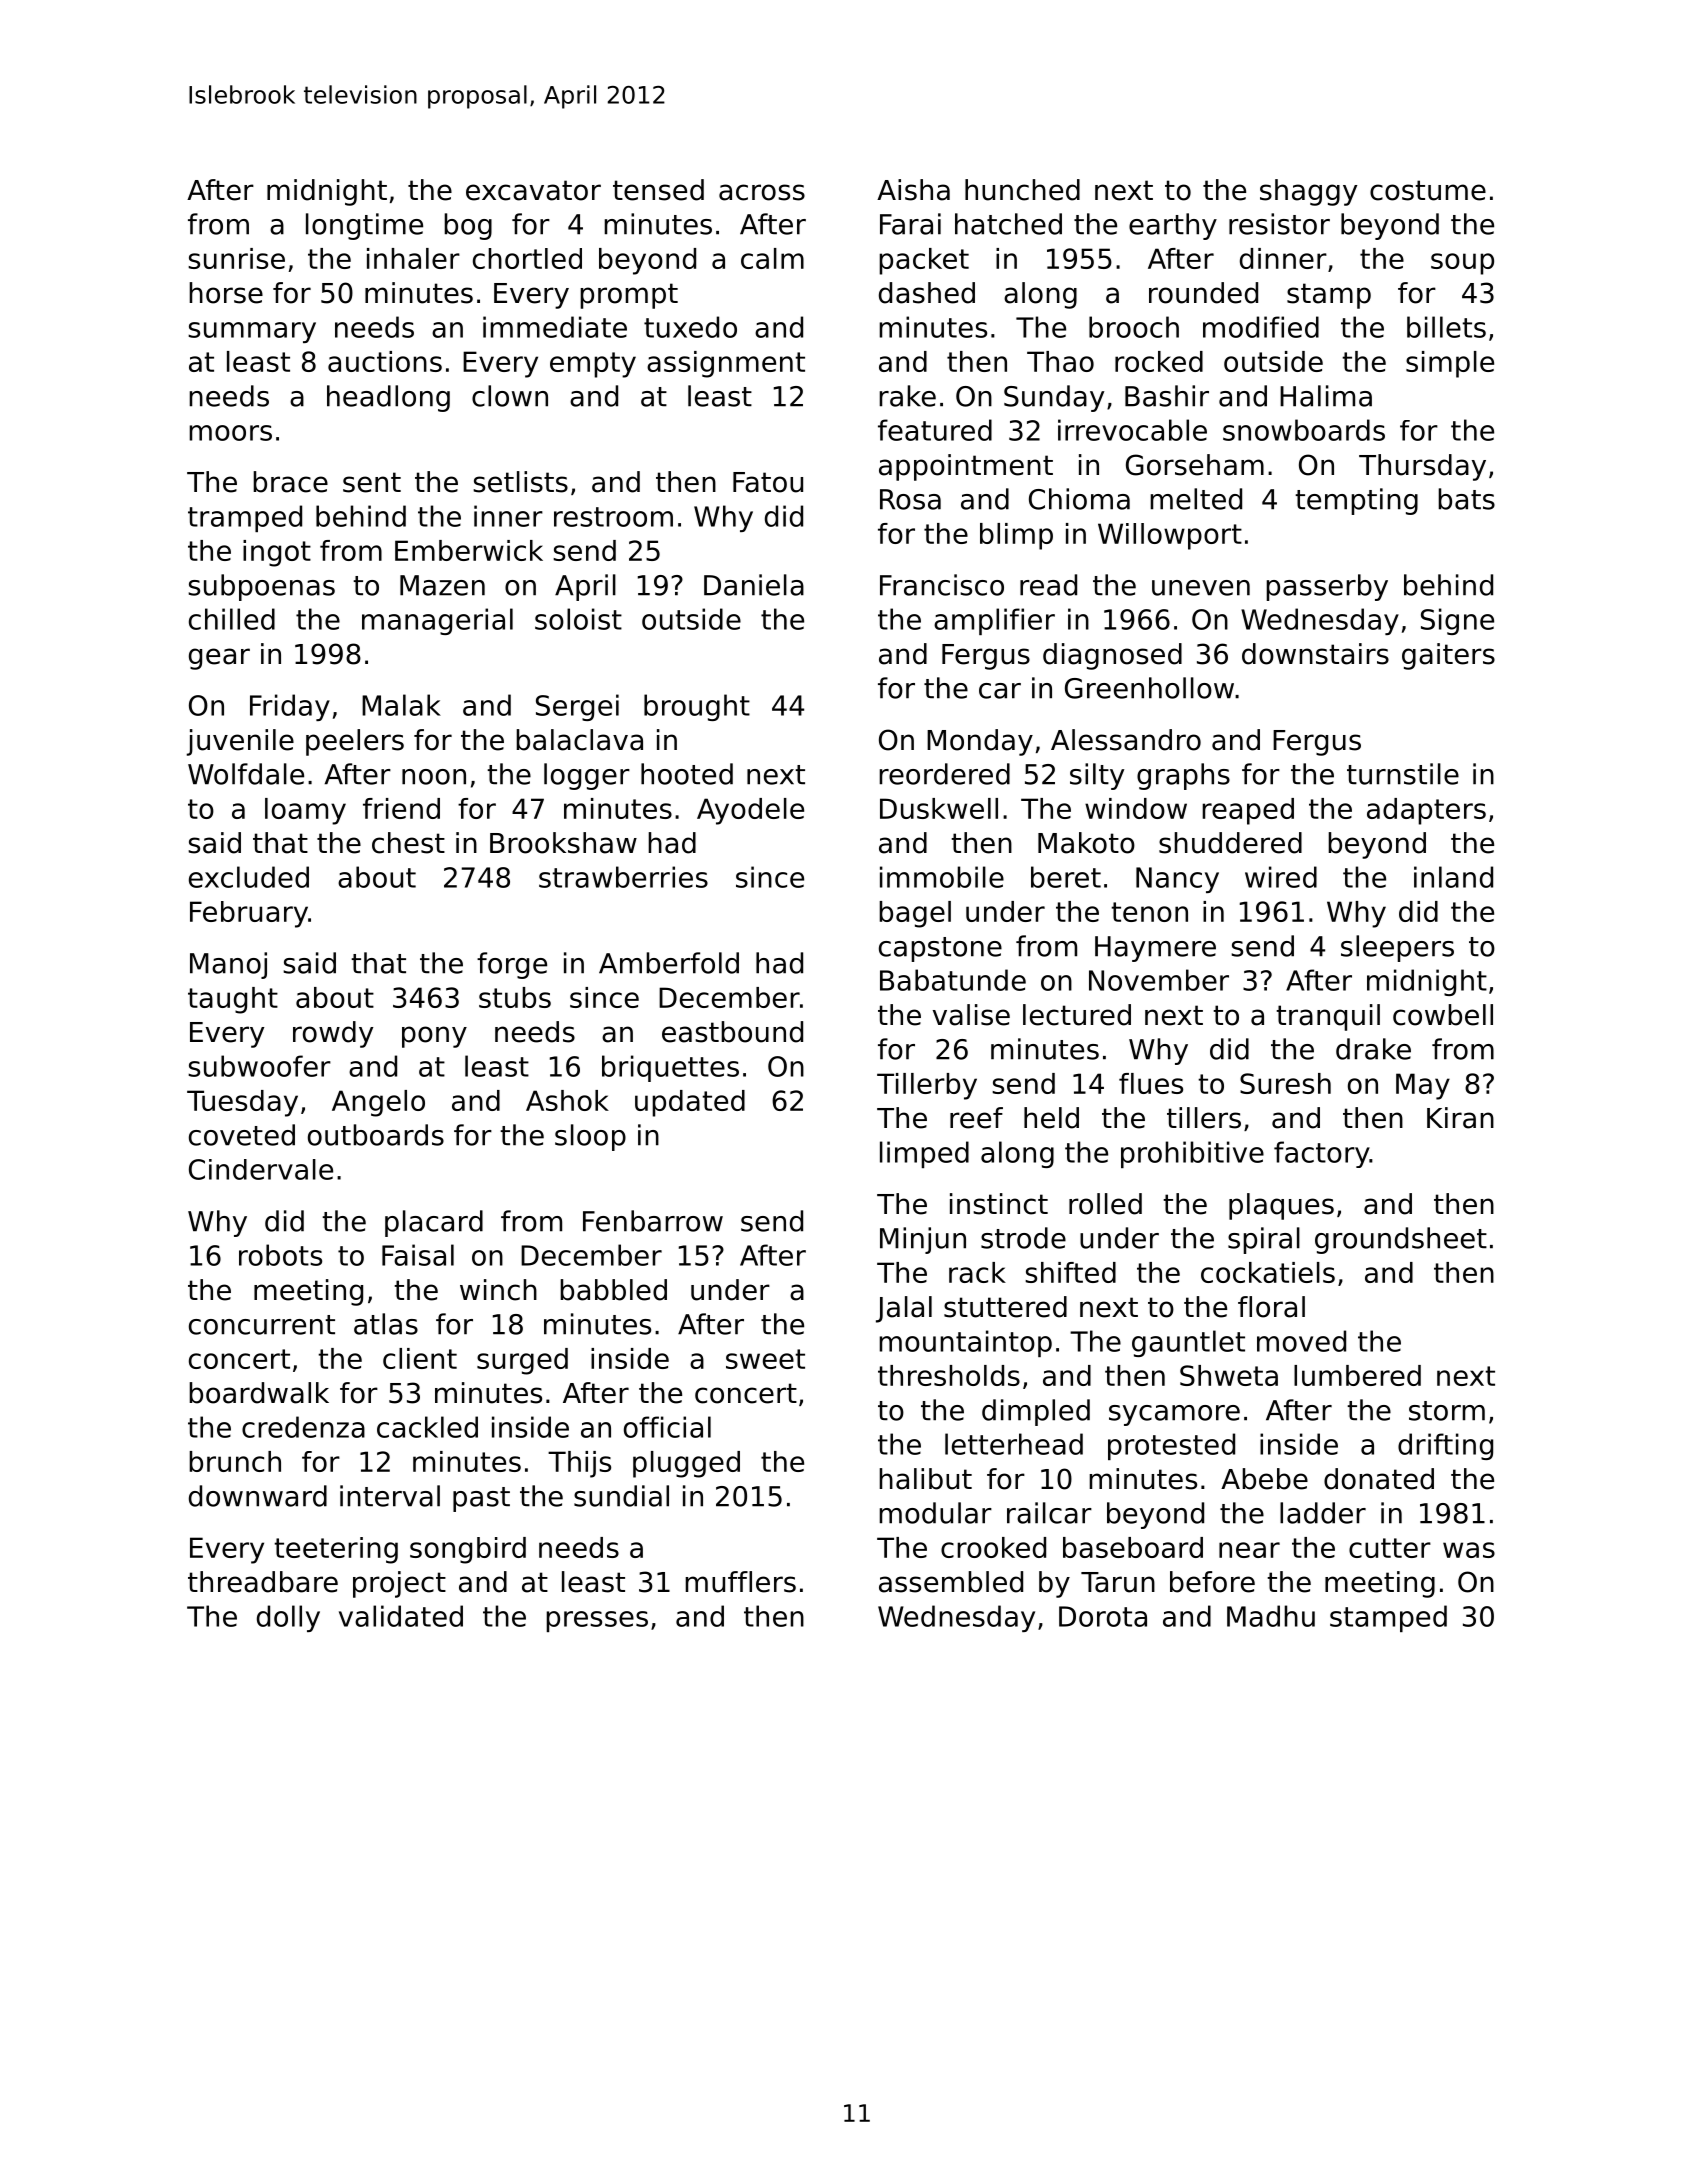 This page has height=2178, width=1683. Describe the element at coordinates (408, 843) in the page. I see `chest` at that location.
